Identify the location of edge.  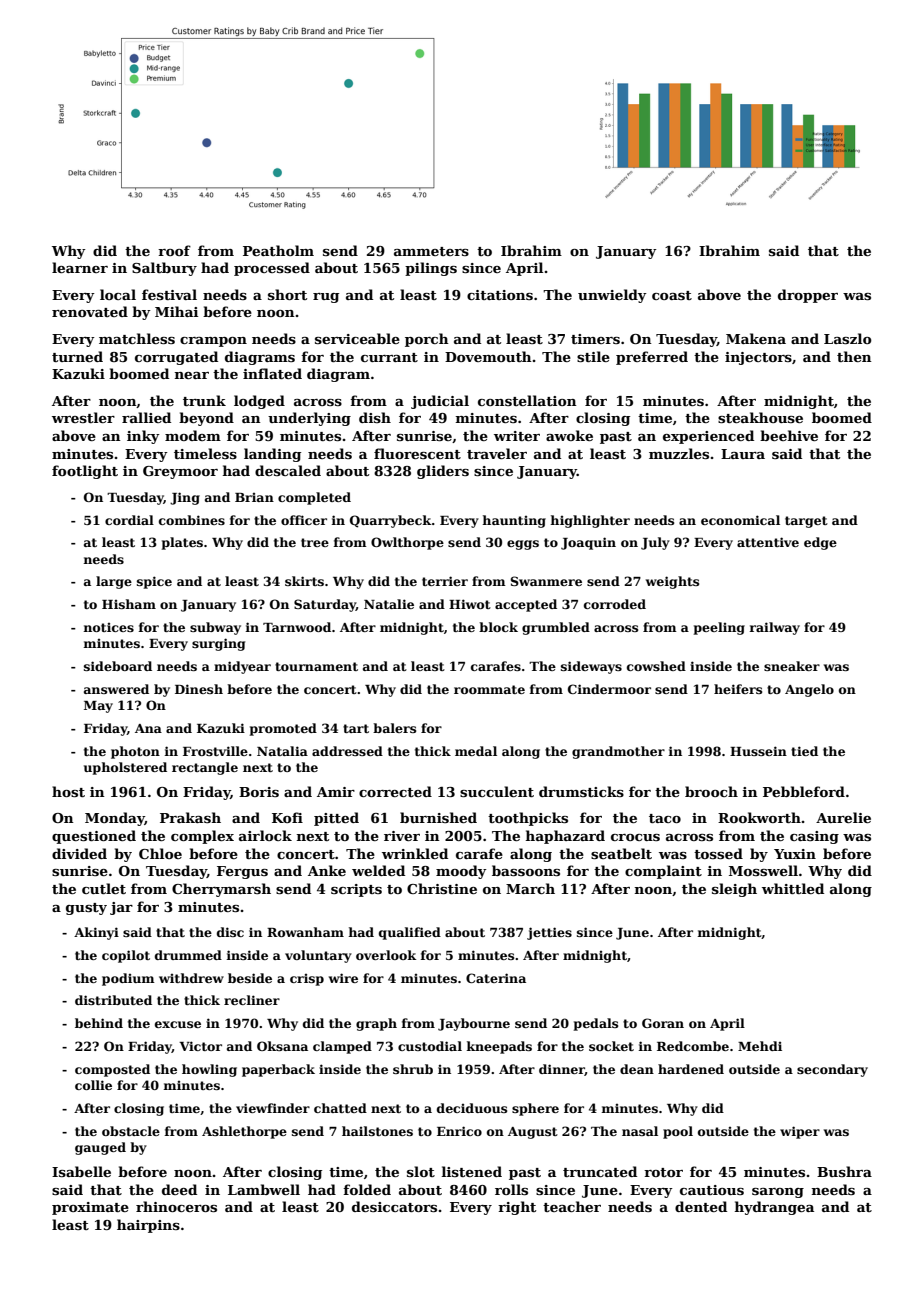
(820, 543).
